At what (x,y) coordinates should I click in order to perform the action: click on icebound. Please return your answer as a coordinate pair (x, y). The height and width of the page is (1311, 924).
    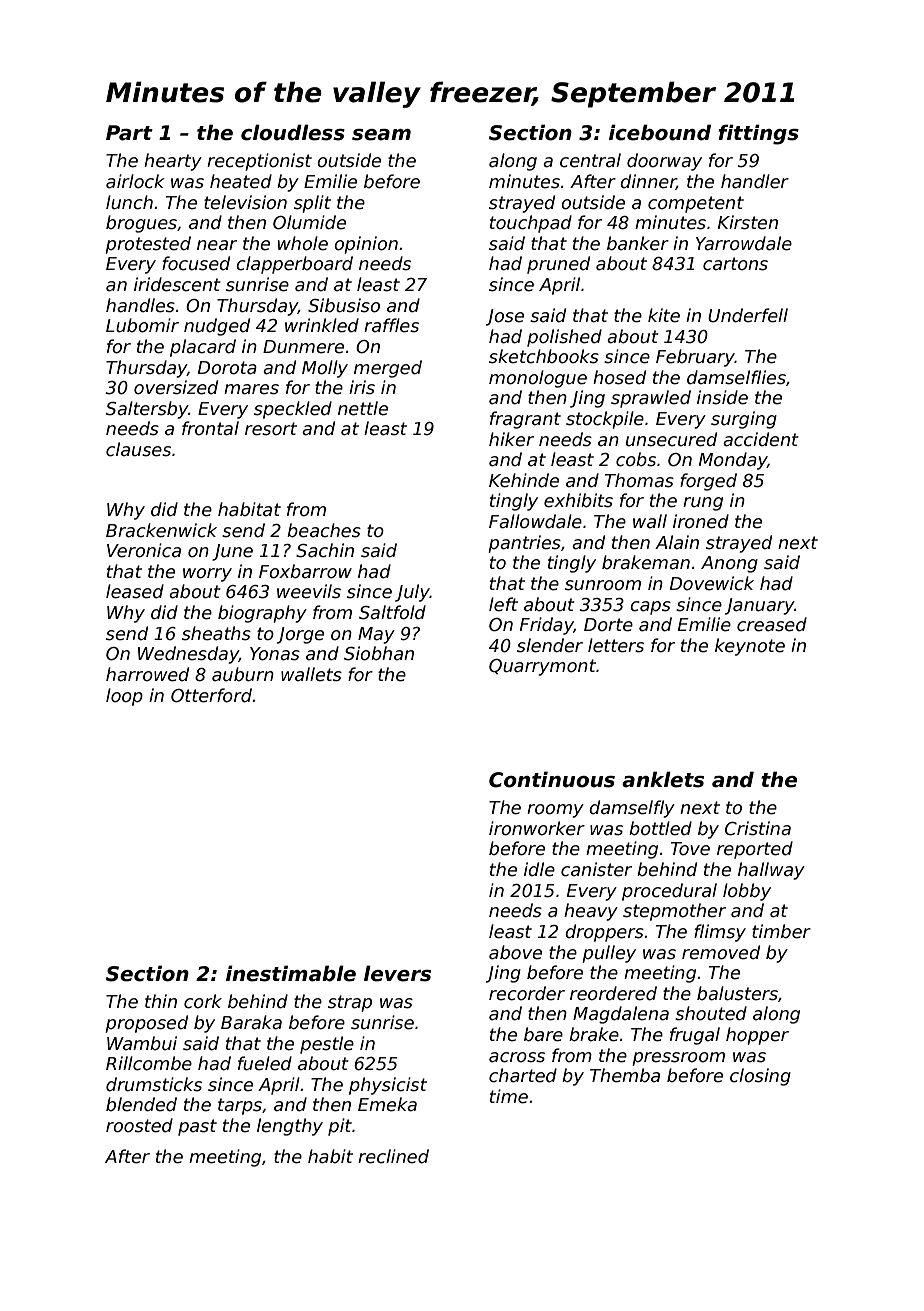
    Looking at the image, I should click on (660, 132).
